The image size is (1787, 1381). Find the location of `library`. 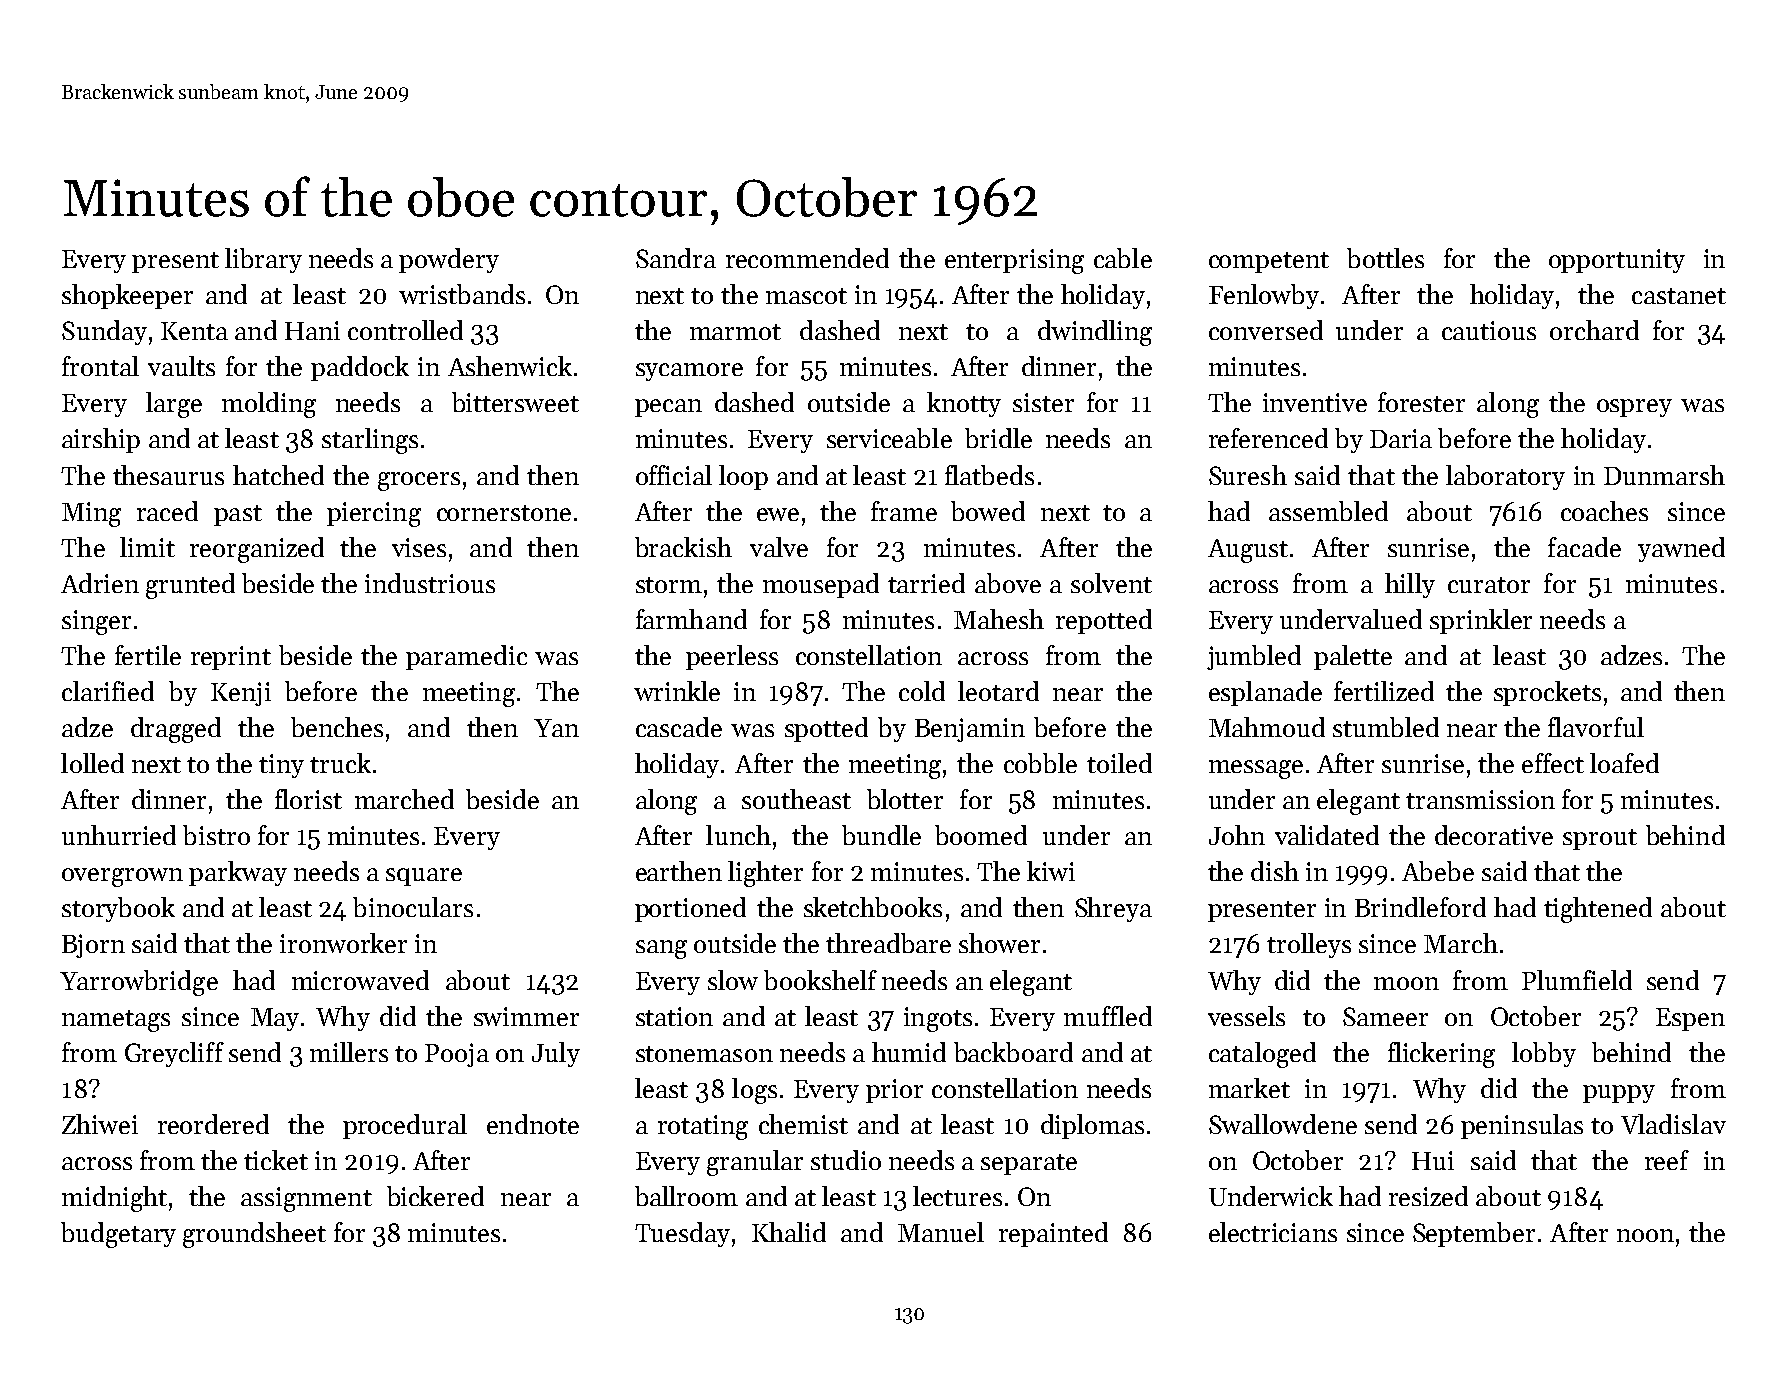

library is located at coordinates (263, 260).
